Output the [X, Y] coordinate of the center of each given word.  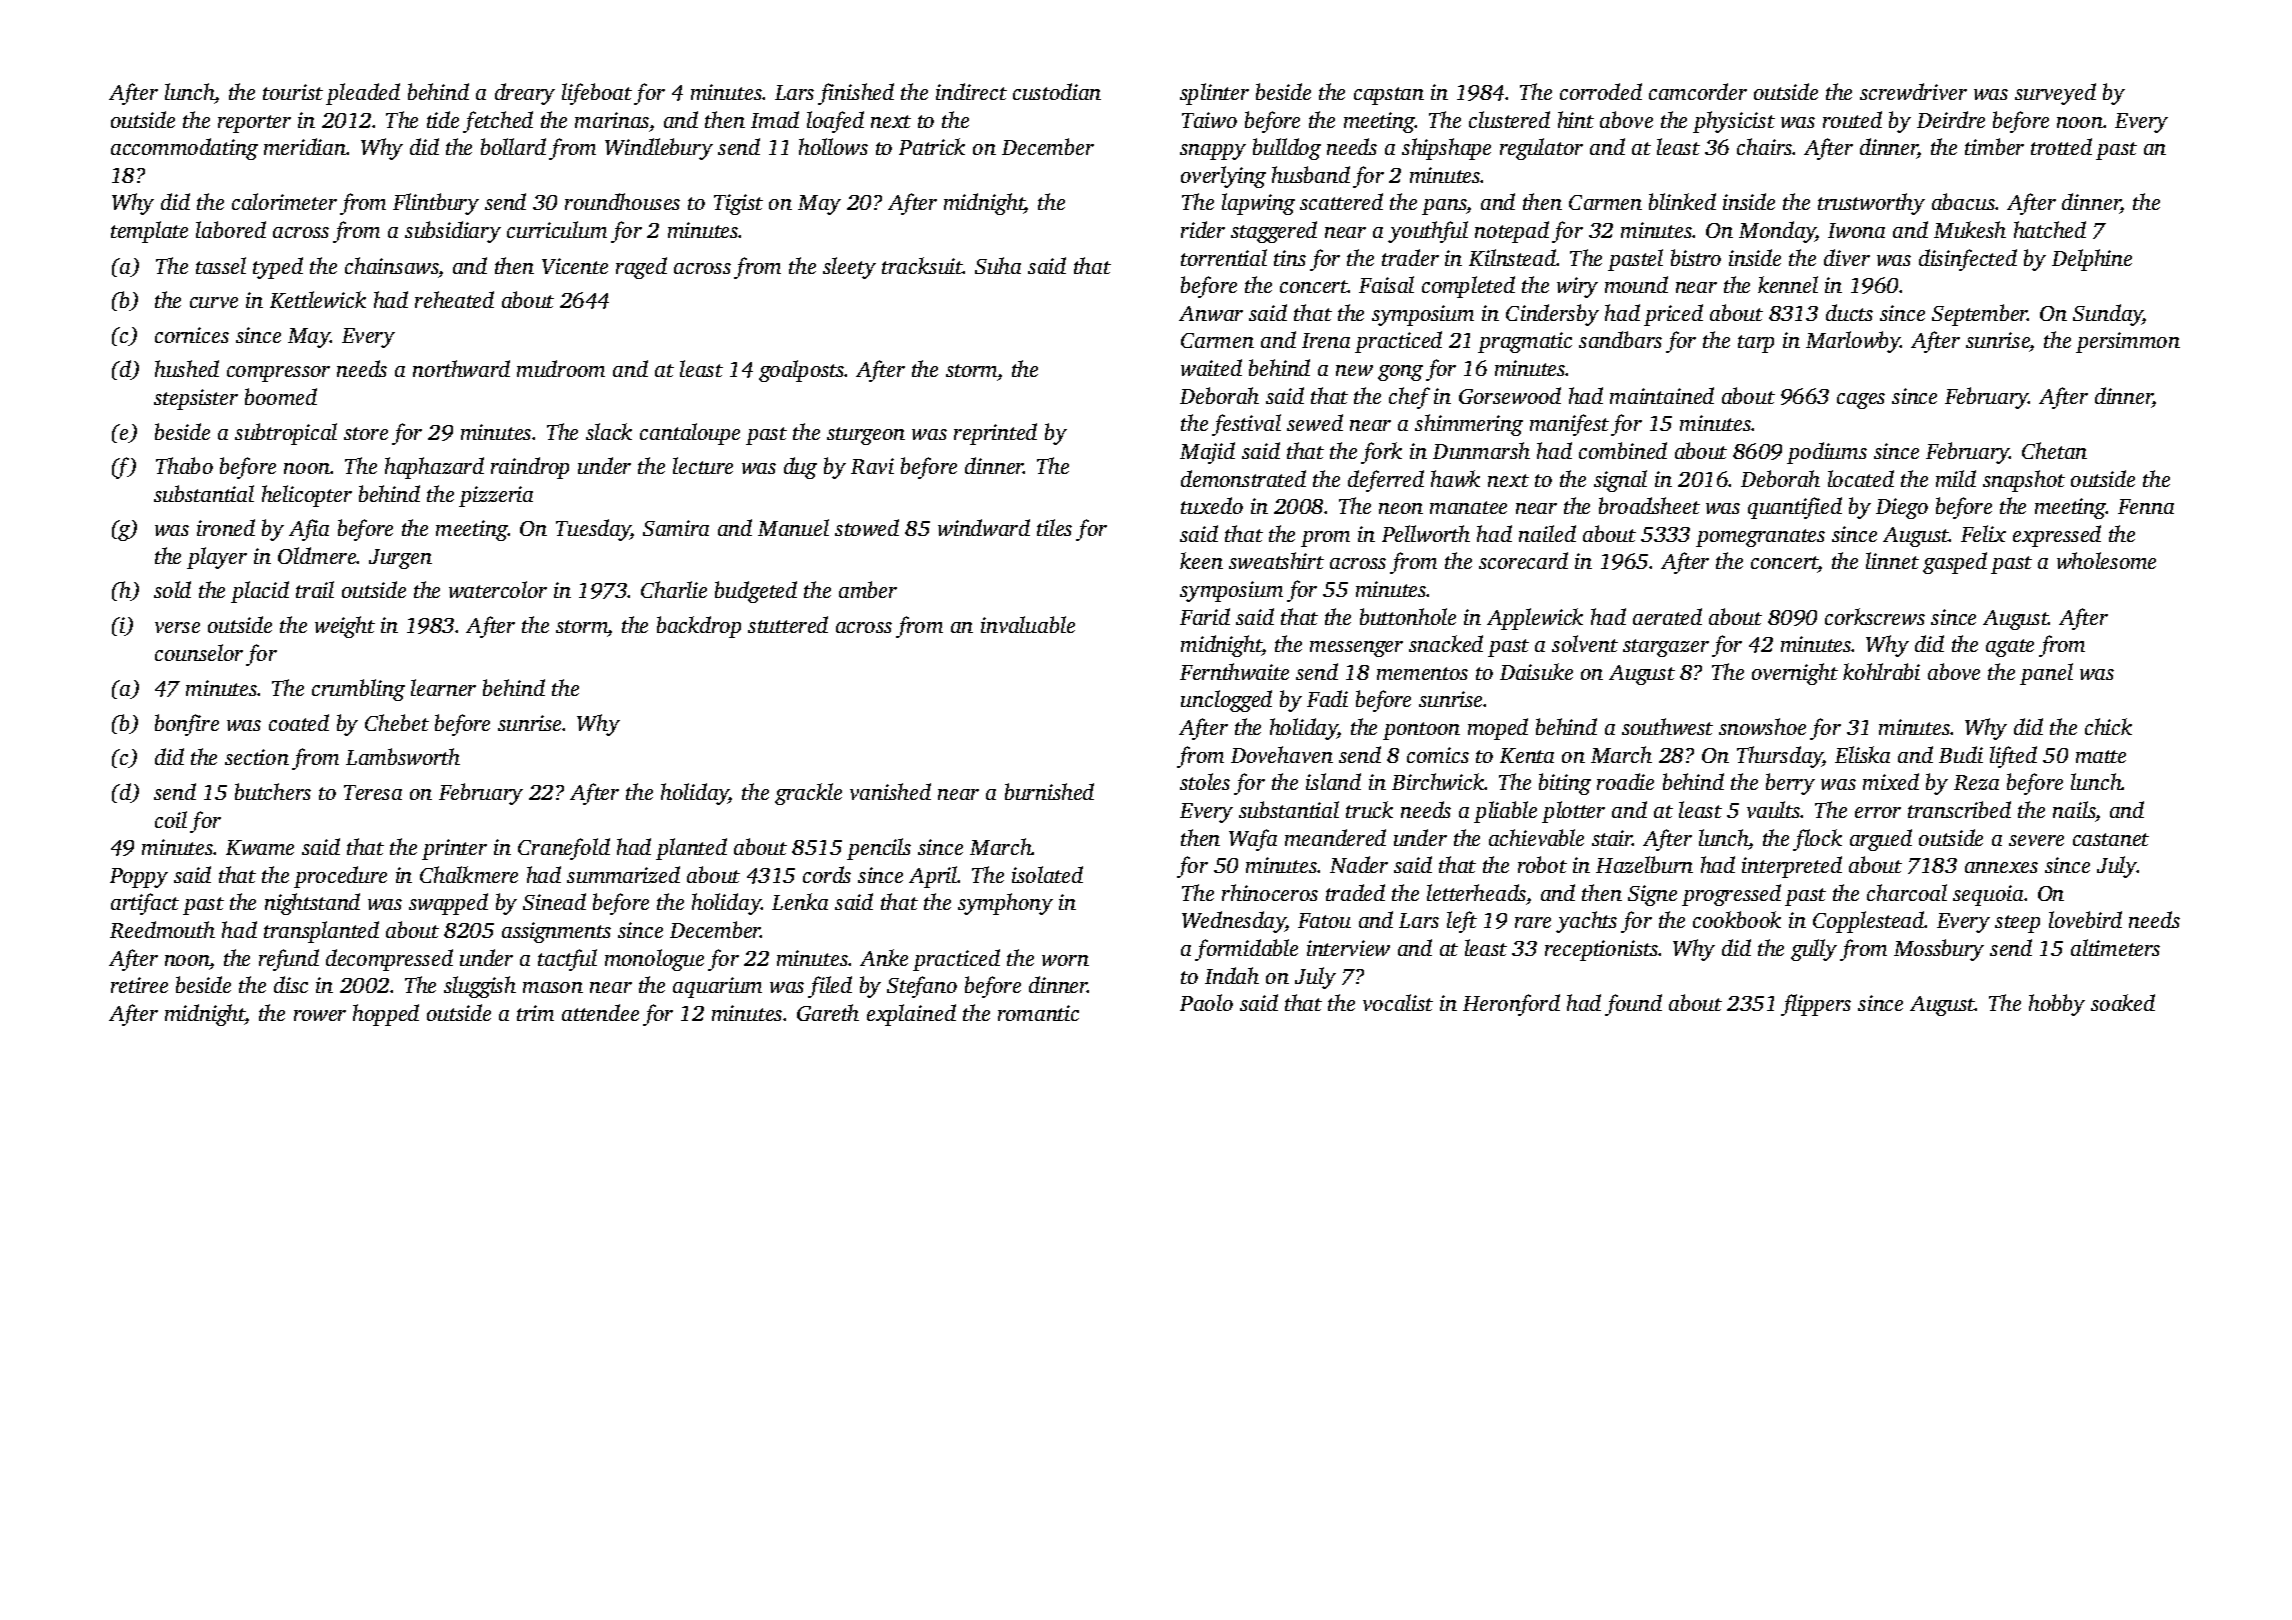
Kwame [260, 847]
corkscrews [1875, 616]
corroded [1601, 91]
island [1333, 781]
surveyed [2055, 94]
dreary [525, 94]
